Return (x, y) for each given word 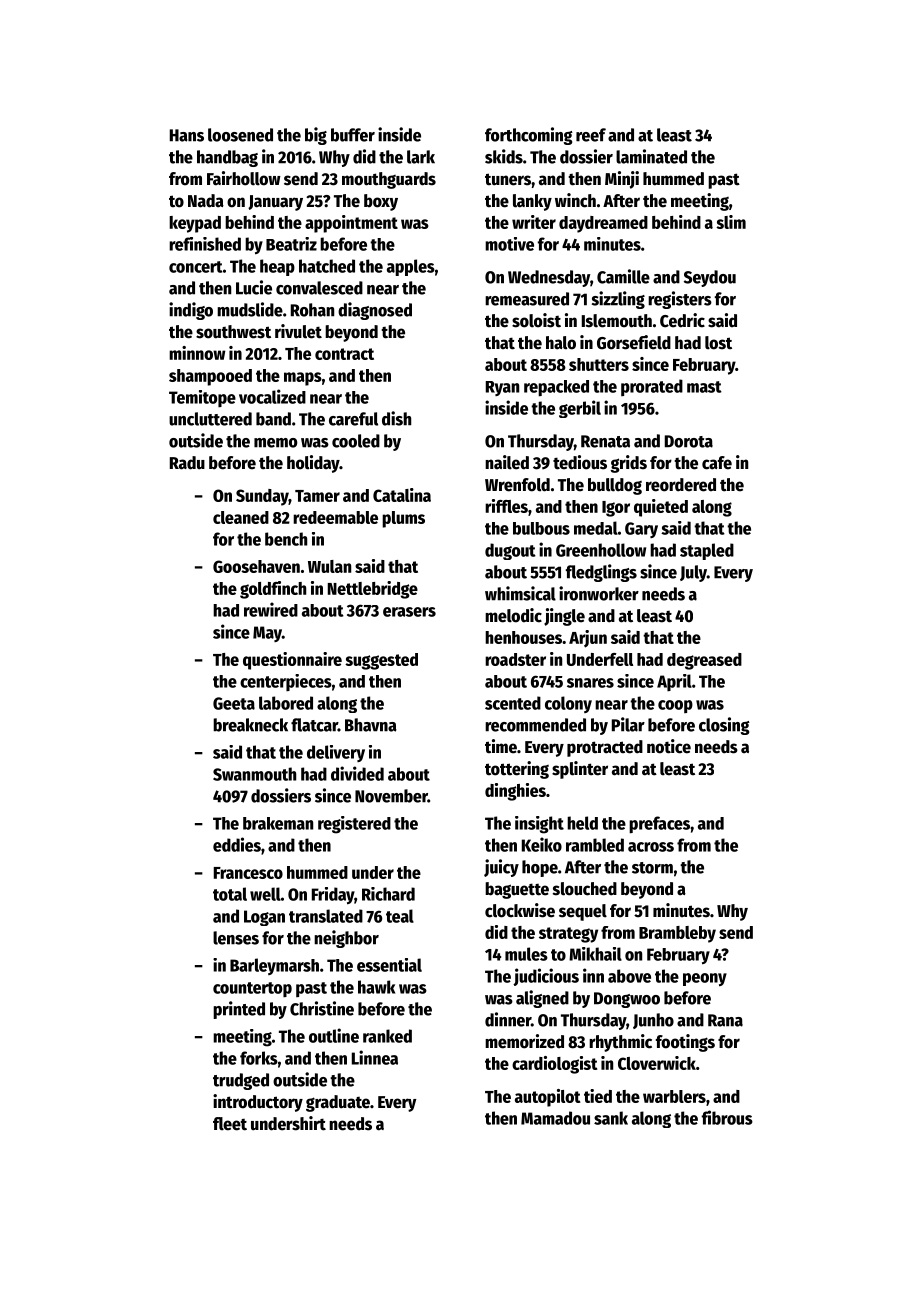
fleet (230, 1124)
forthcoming (529, 136)
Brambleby (677, 934)
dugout (510, 551)
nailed (507, 462)
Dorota (689, 441)
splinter (580, 770)
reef (591, 135)
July (693, 573)
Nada (206, 201)
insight (539, 825)
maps (303, 379)
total (230, 894)
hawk (376, 987)
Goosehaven (256, 566)
